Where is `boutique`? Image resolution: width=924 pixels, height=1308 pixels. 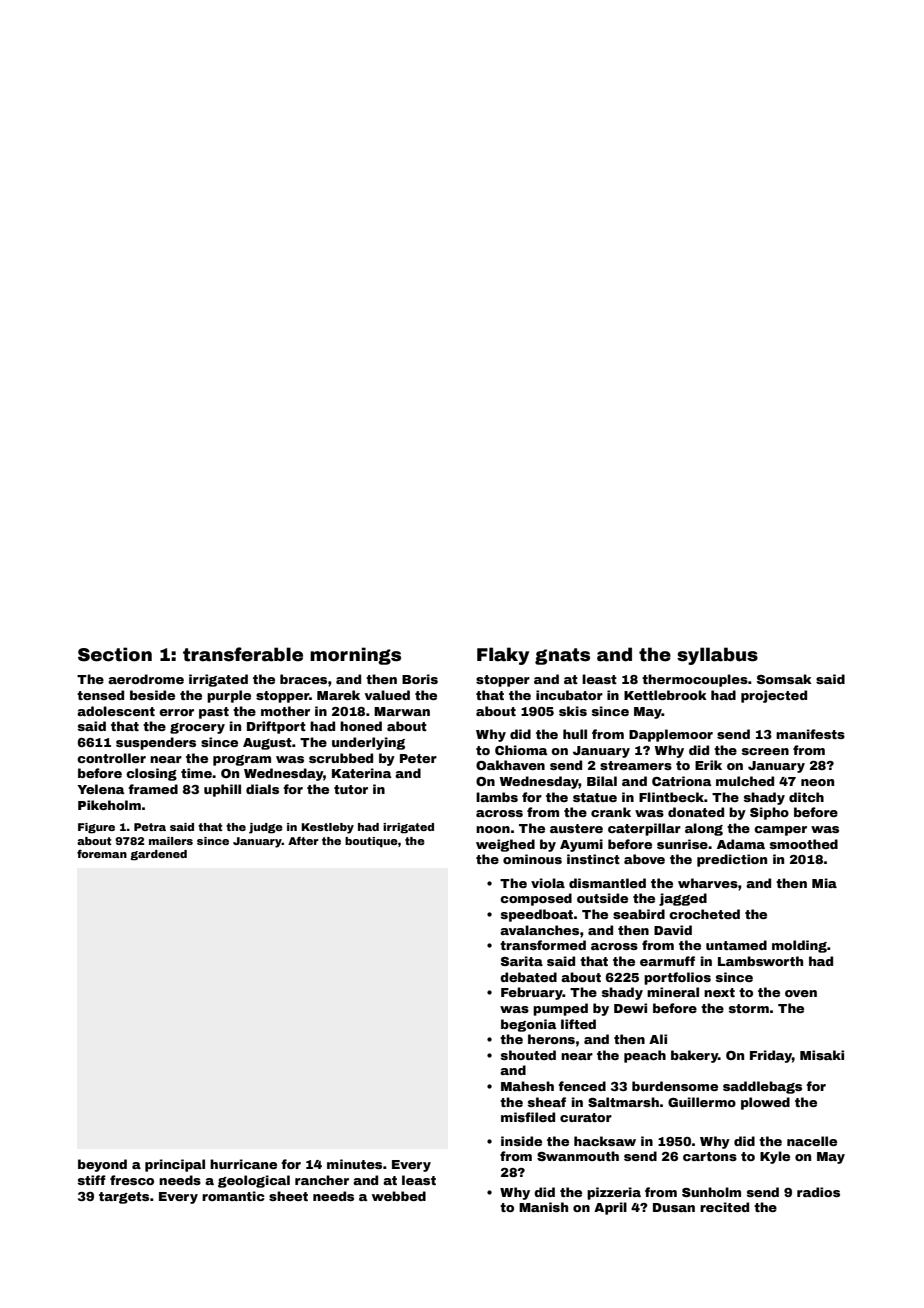 boutique is located at coordinates (371, 842).
